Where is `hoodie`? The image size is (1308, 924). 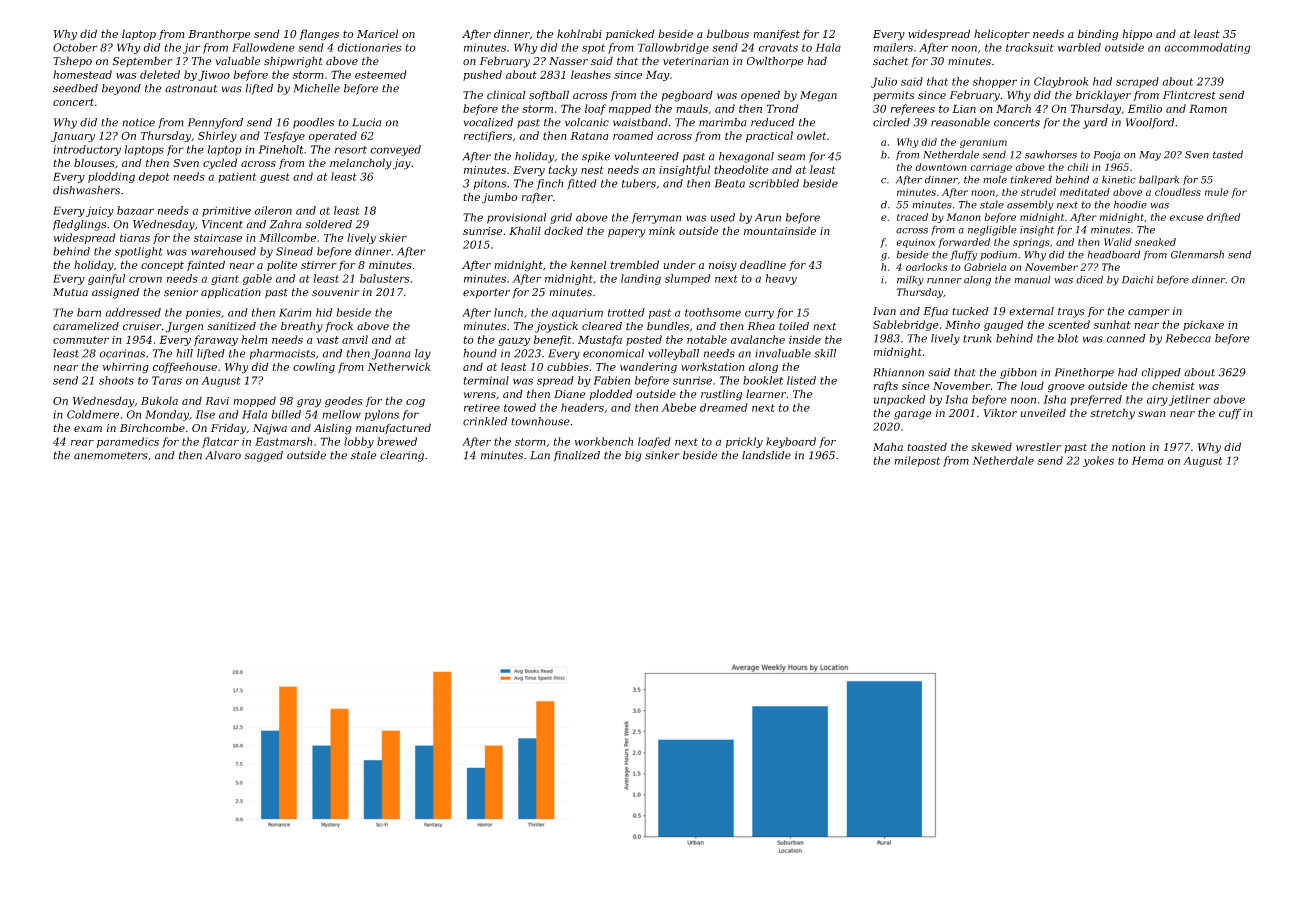 hoodie is located at coordinates (1130, 204).
